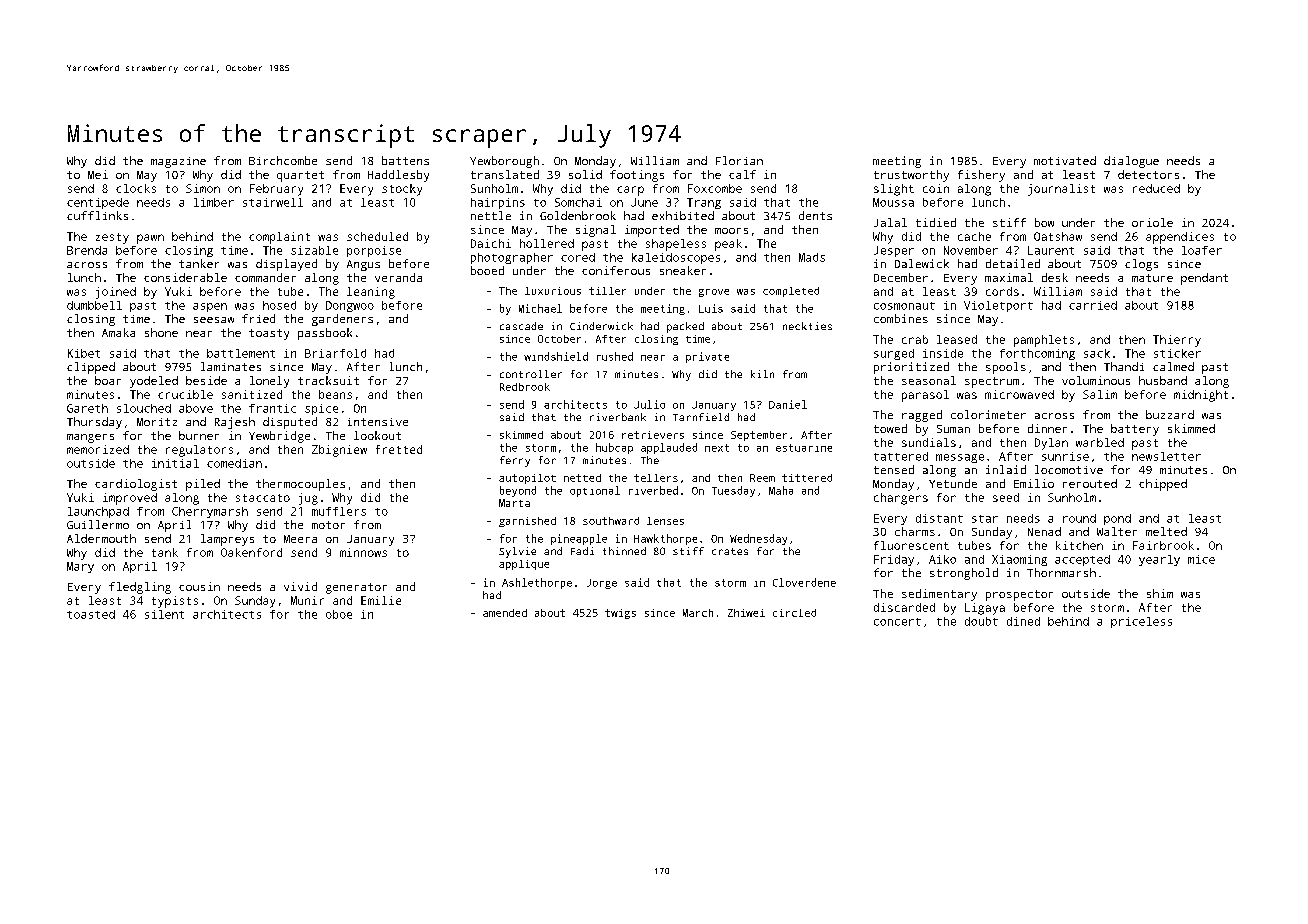 The image size is (1308, 924). I want to click on loafer, so click(1202, 250).
